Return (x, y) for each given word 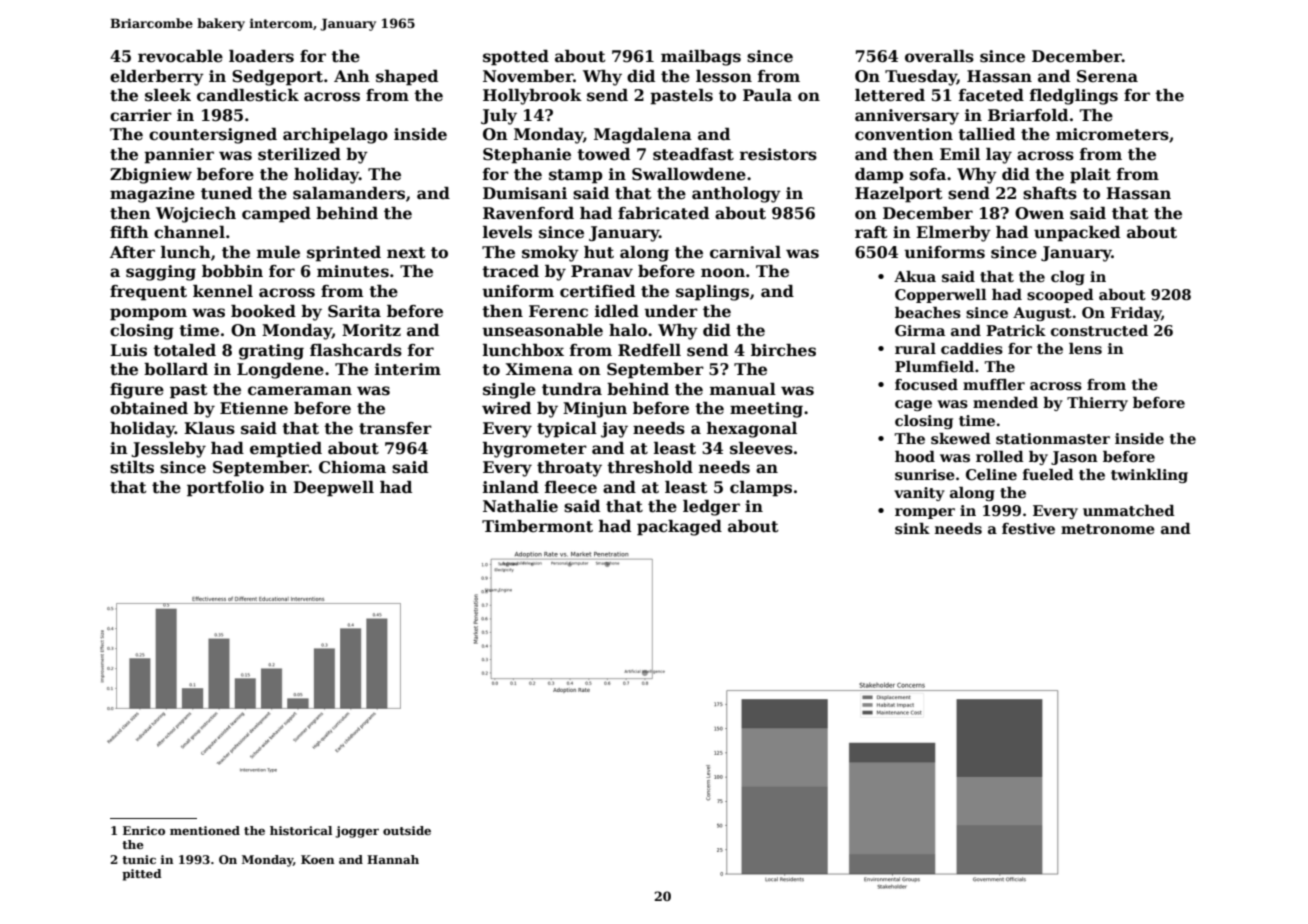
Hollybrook (532, 97)
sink (912, 528)
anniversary (907, 117)
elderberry (157, 78)
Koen (318, 859)
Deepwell (333, 489)
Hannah (393, 859)
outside (407, 830)
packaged (679, 528)
